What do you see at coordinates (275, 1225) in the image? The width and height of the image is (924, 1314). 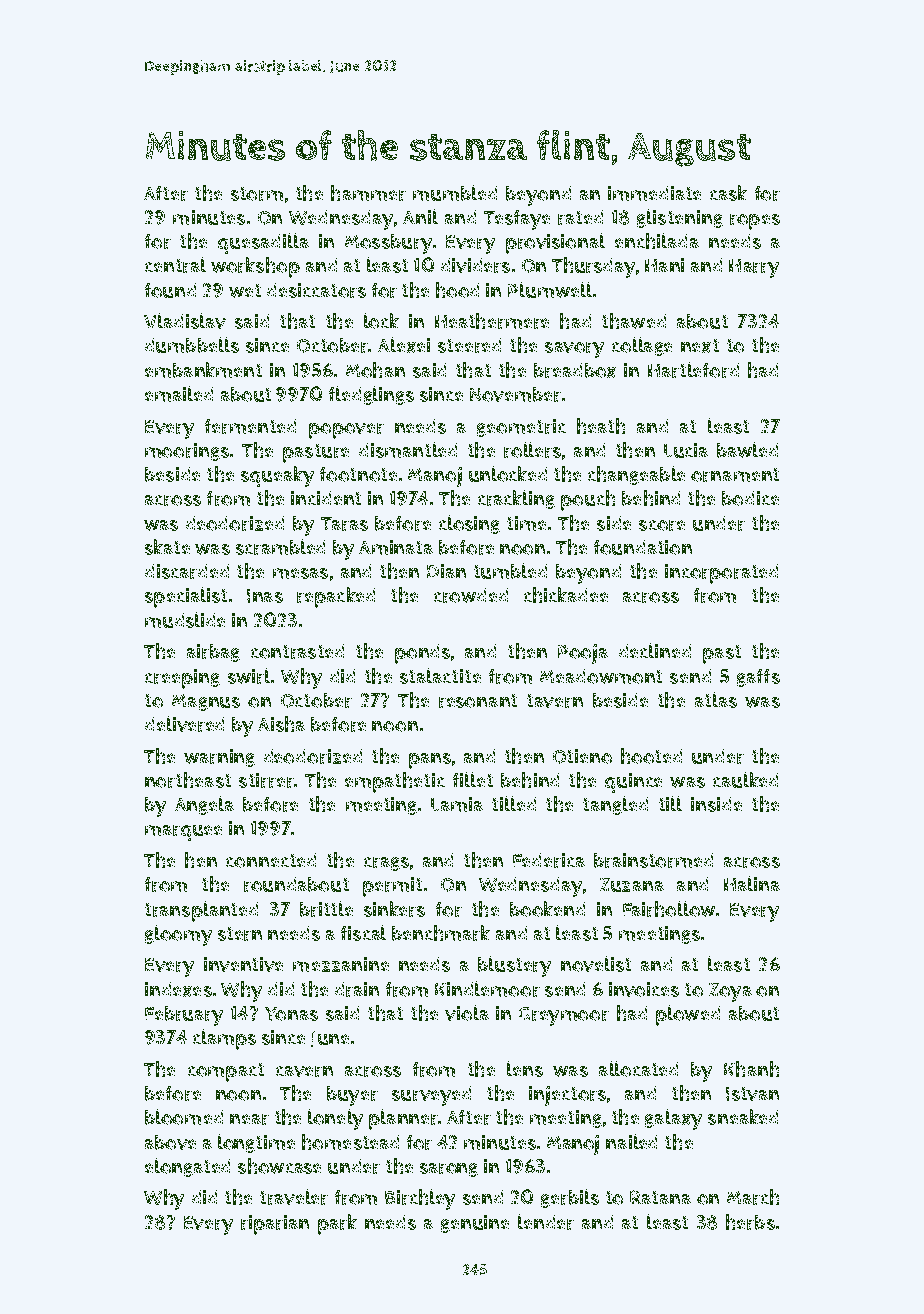 I see `riparian` at bounding box center [275, 1225].
